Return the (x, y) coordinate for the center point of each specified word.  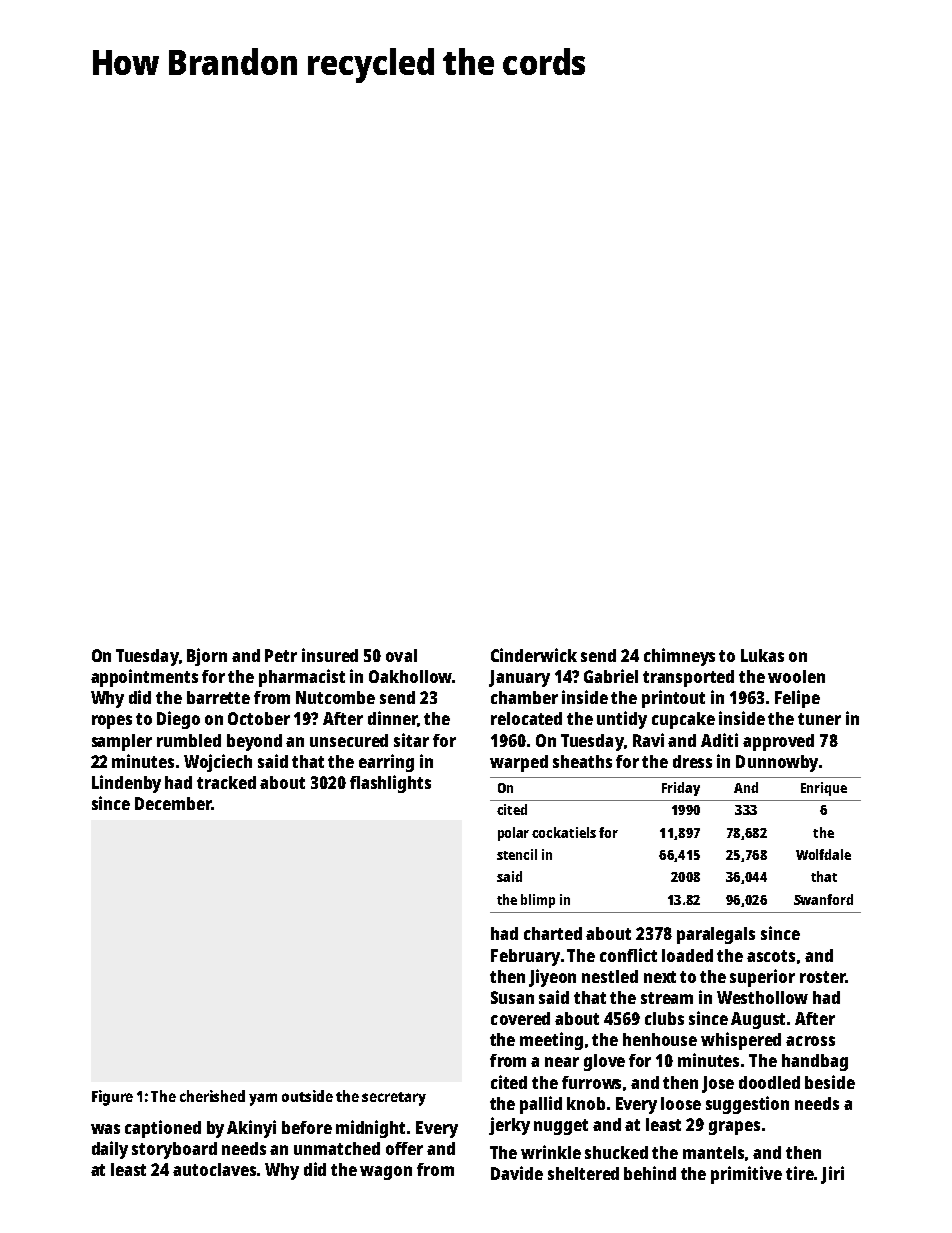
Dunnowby (777, 763)
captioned (163, 1129)
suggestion (747, 1105)
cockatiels (564, 832)
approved (778, 742)
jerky (509, 1126)
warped (519, 763)
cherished (212, 1096)
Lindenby (126, 784)
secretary (394, 1099)
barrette (218, 697)
